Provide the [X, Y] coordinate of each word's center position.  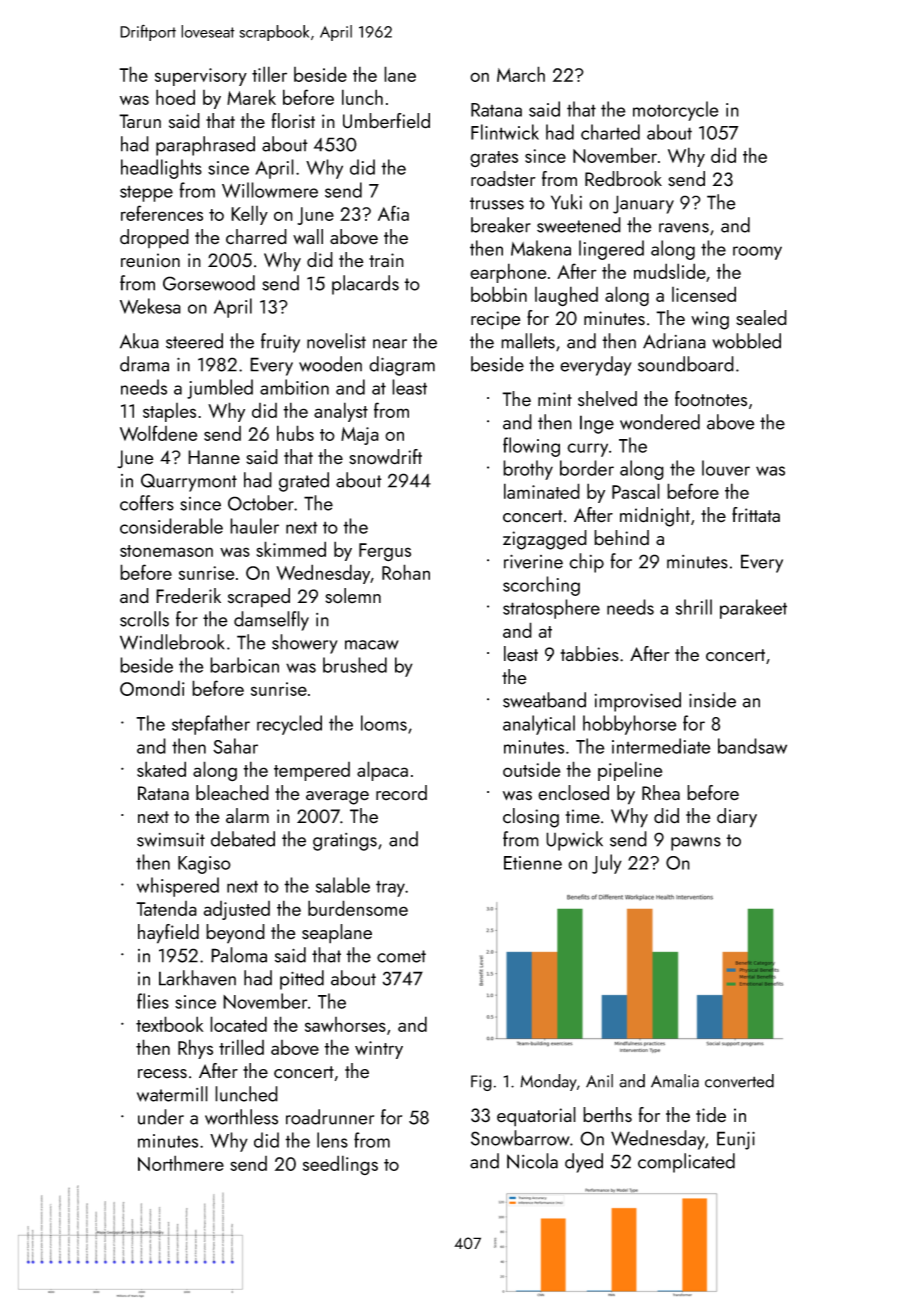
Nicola [532, 1161]
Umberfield [386, 121]
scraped [259, 598]
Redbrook [623, 179]
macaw [372, 645]
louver [726, 468]
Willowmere [270, 190]
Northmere [181, 1163]
